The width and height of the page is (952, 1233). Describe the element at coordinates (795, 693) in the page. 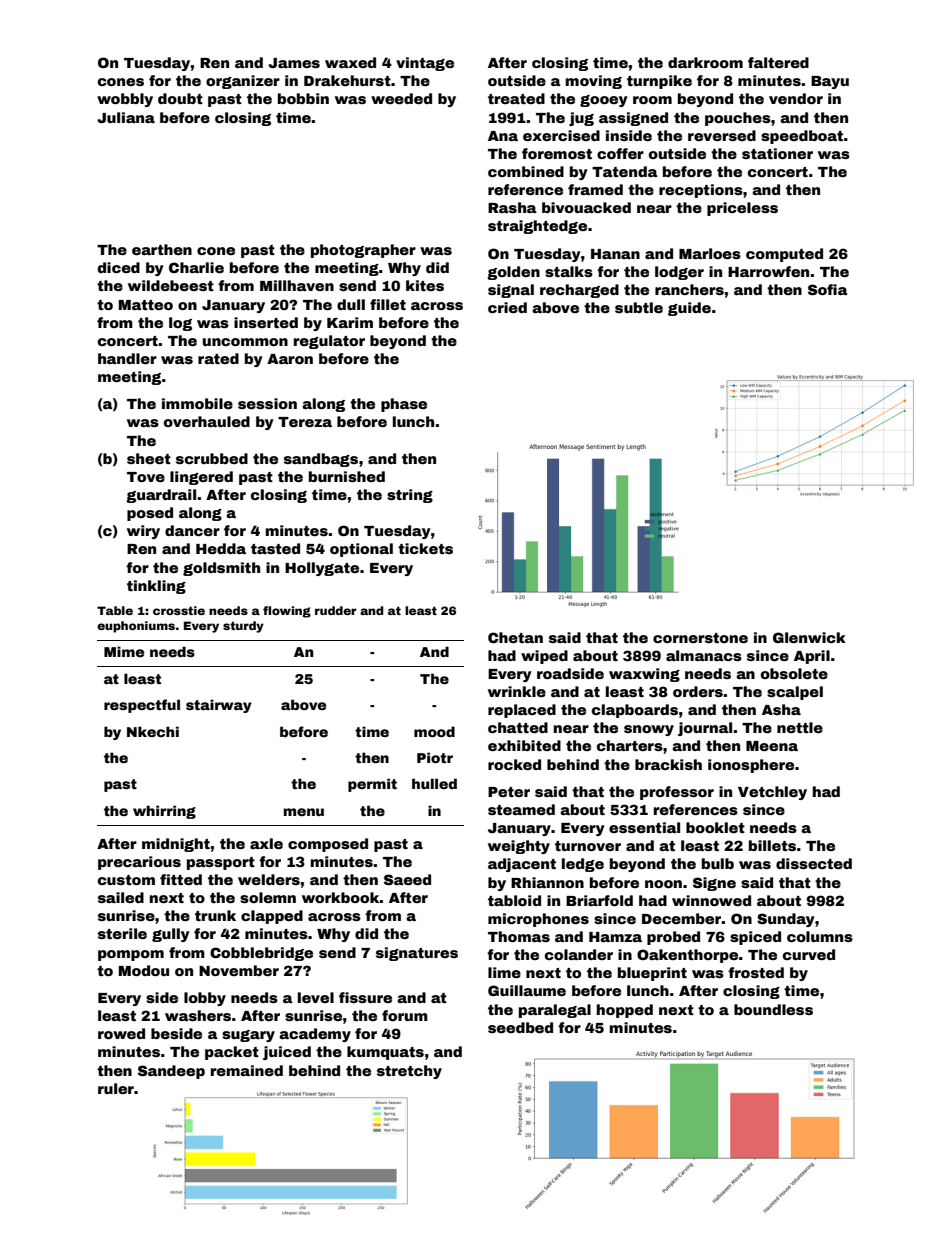

I see `scalpel` at that location.
